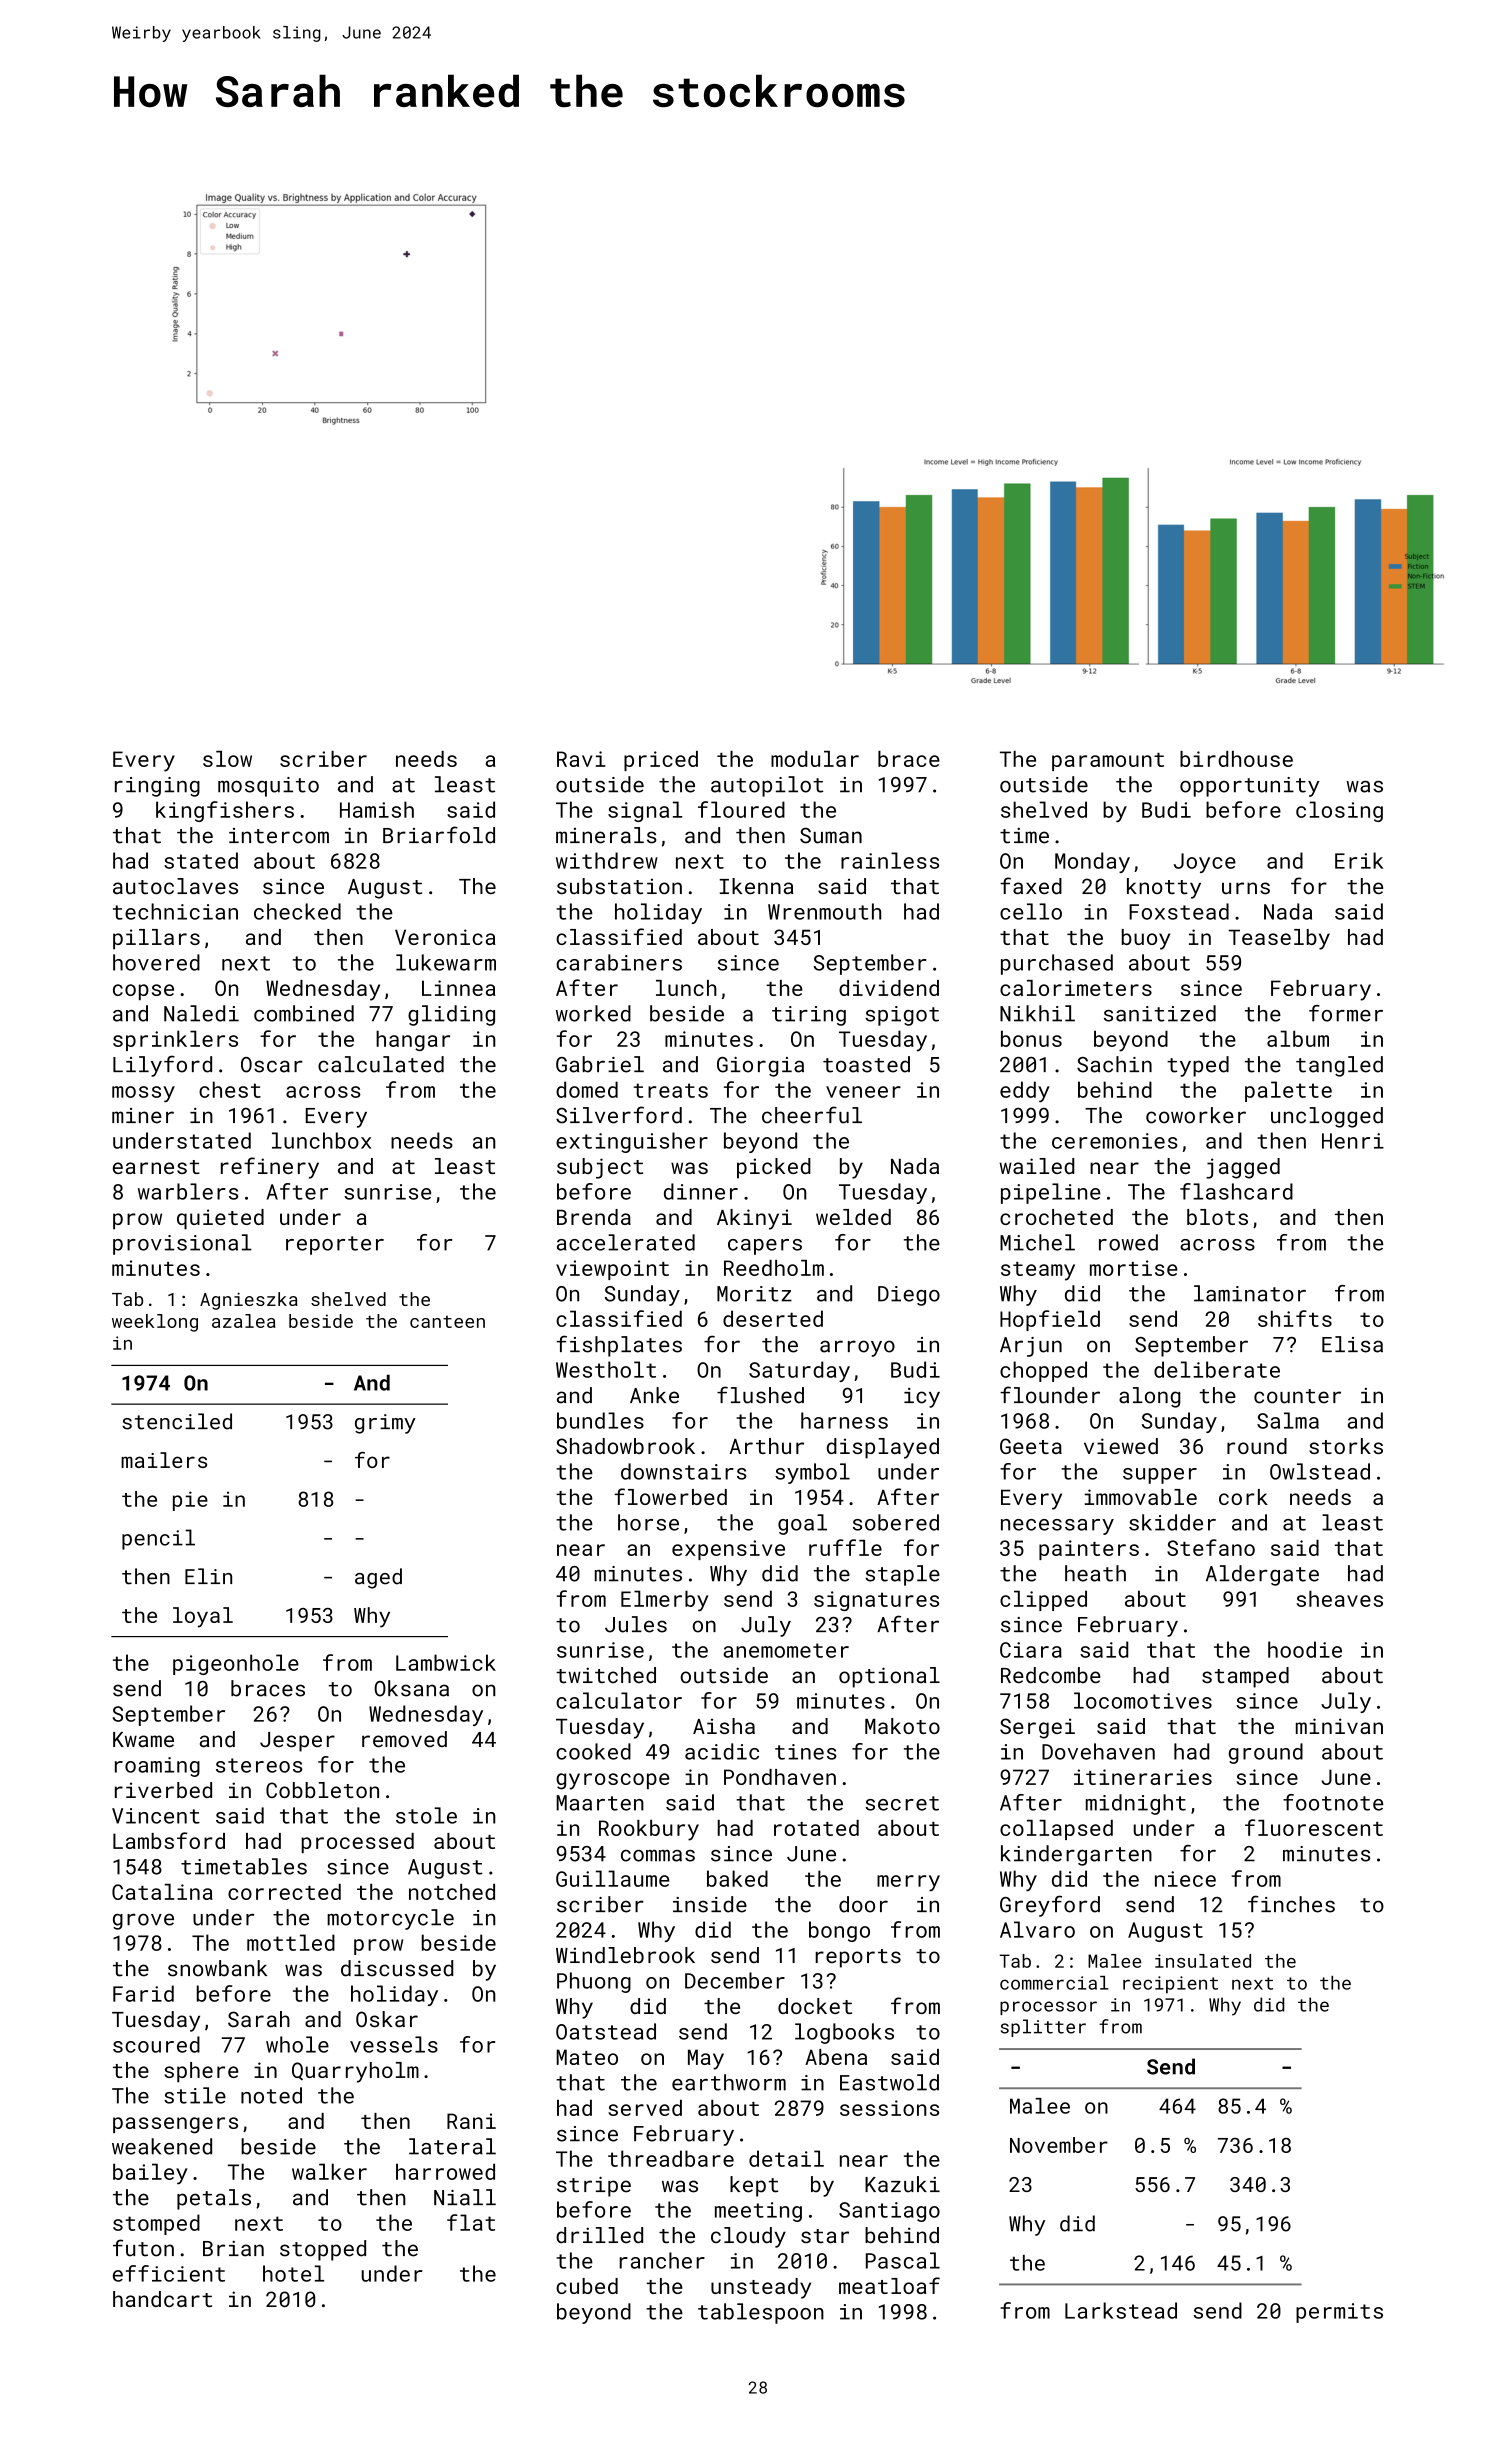 The height and width of the image is (2464, 1496). What do you see at coordinates (1339, 2313) in the image?
I see `permits` at bounding box center [1339, 2313].
